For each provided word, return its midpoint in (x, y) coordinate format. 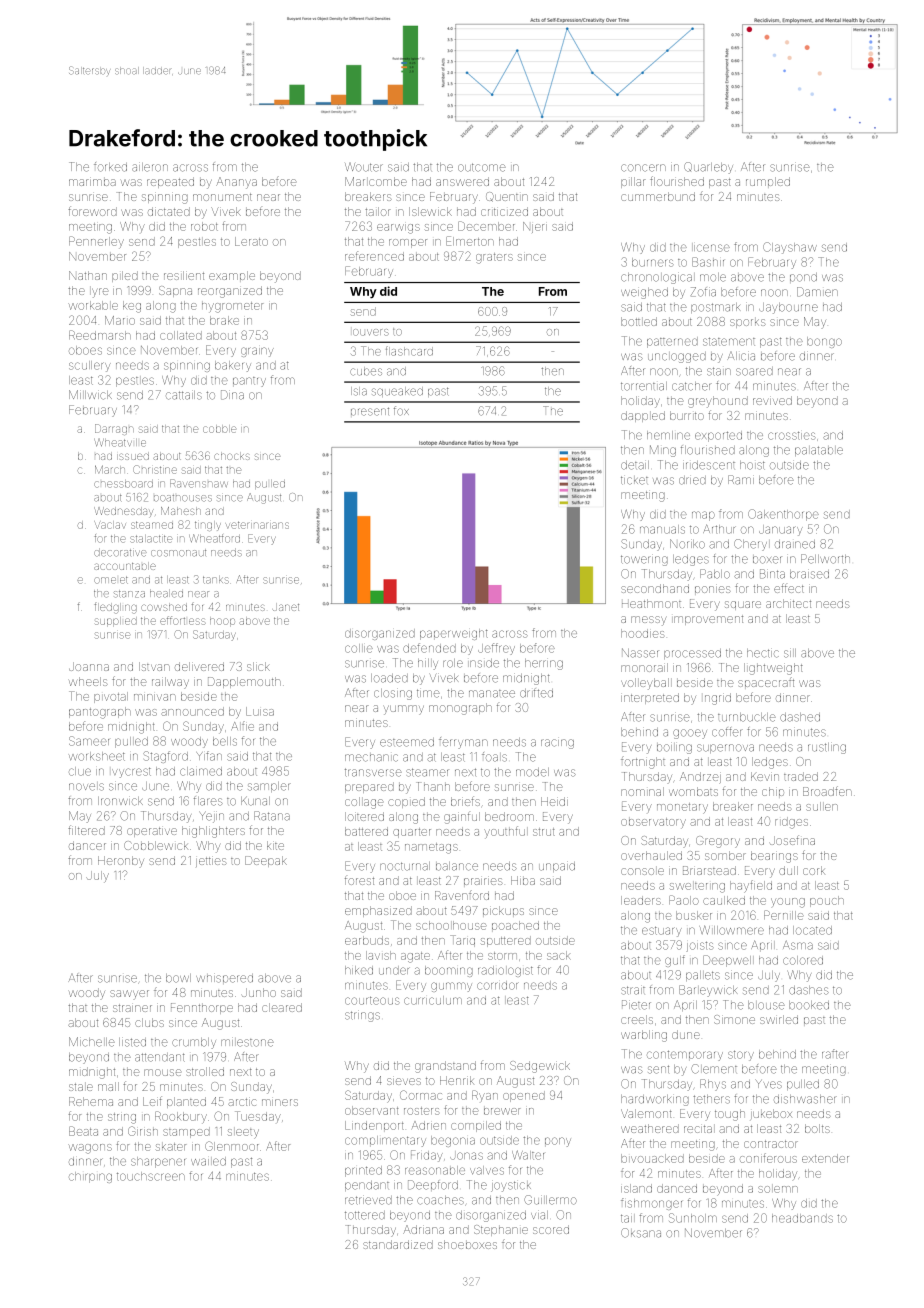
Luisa (260, 711)
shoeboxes (467, 1244)
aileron (150, 167)
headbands (802, 1218)
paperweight (454, 634)
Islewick (430, 211)
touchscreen (151, 1176)
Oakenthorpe (783, 515)
